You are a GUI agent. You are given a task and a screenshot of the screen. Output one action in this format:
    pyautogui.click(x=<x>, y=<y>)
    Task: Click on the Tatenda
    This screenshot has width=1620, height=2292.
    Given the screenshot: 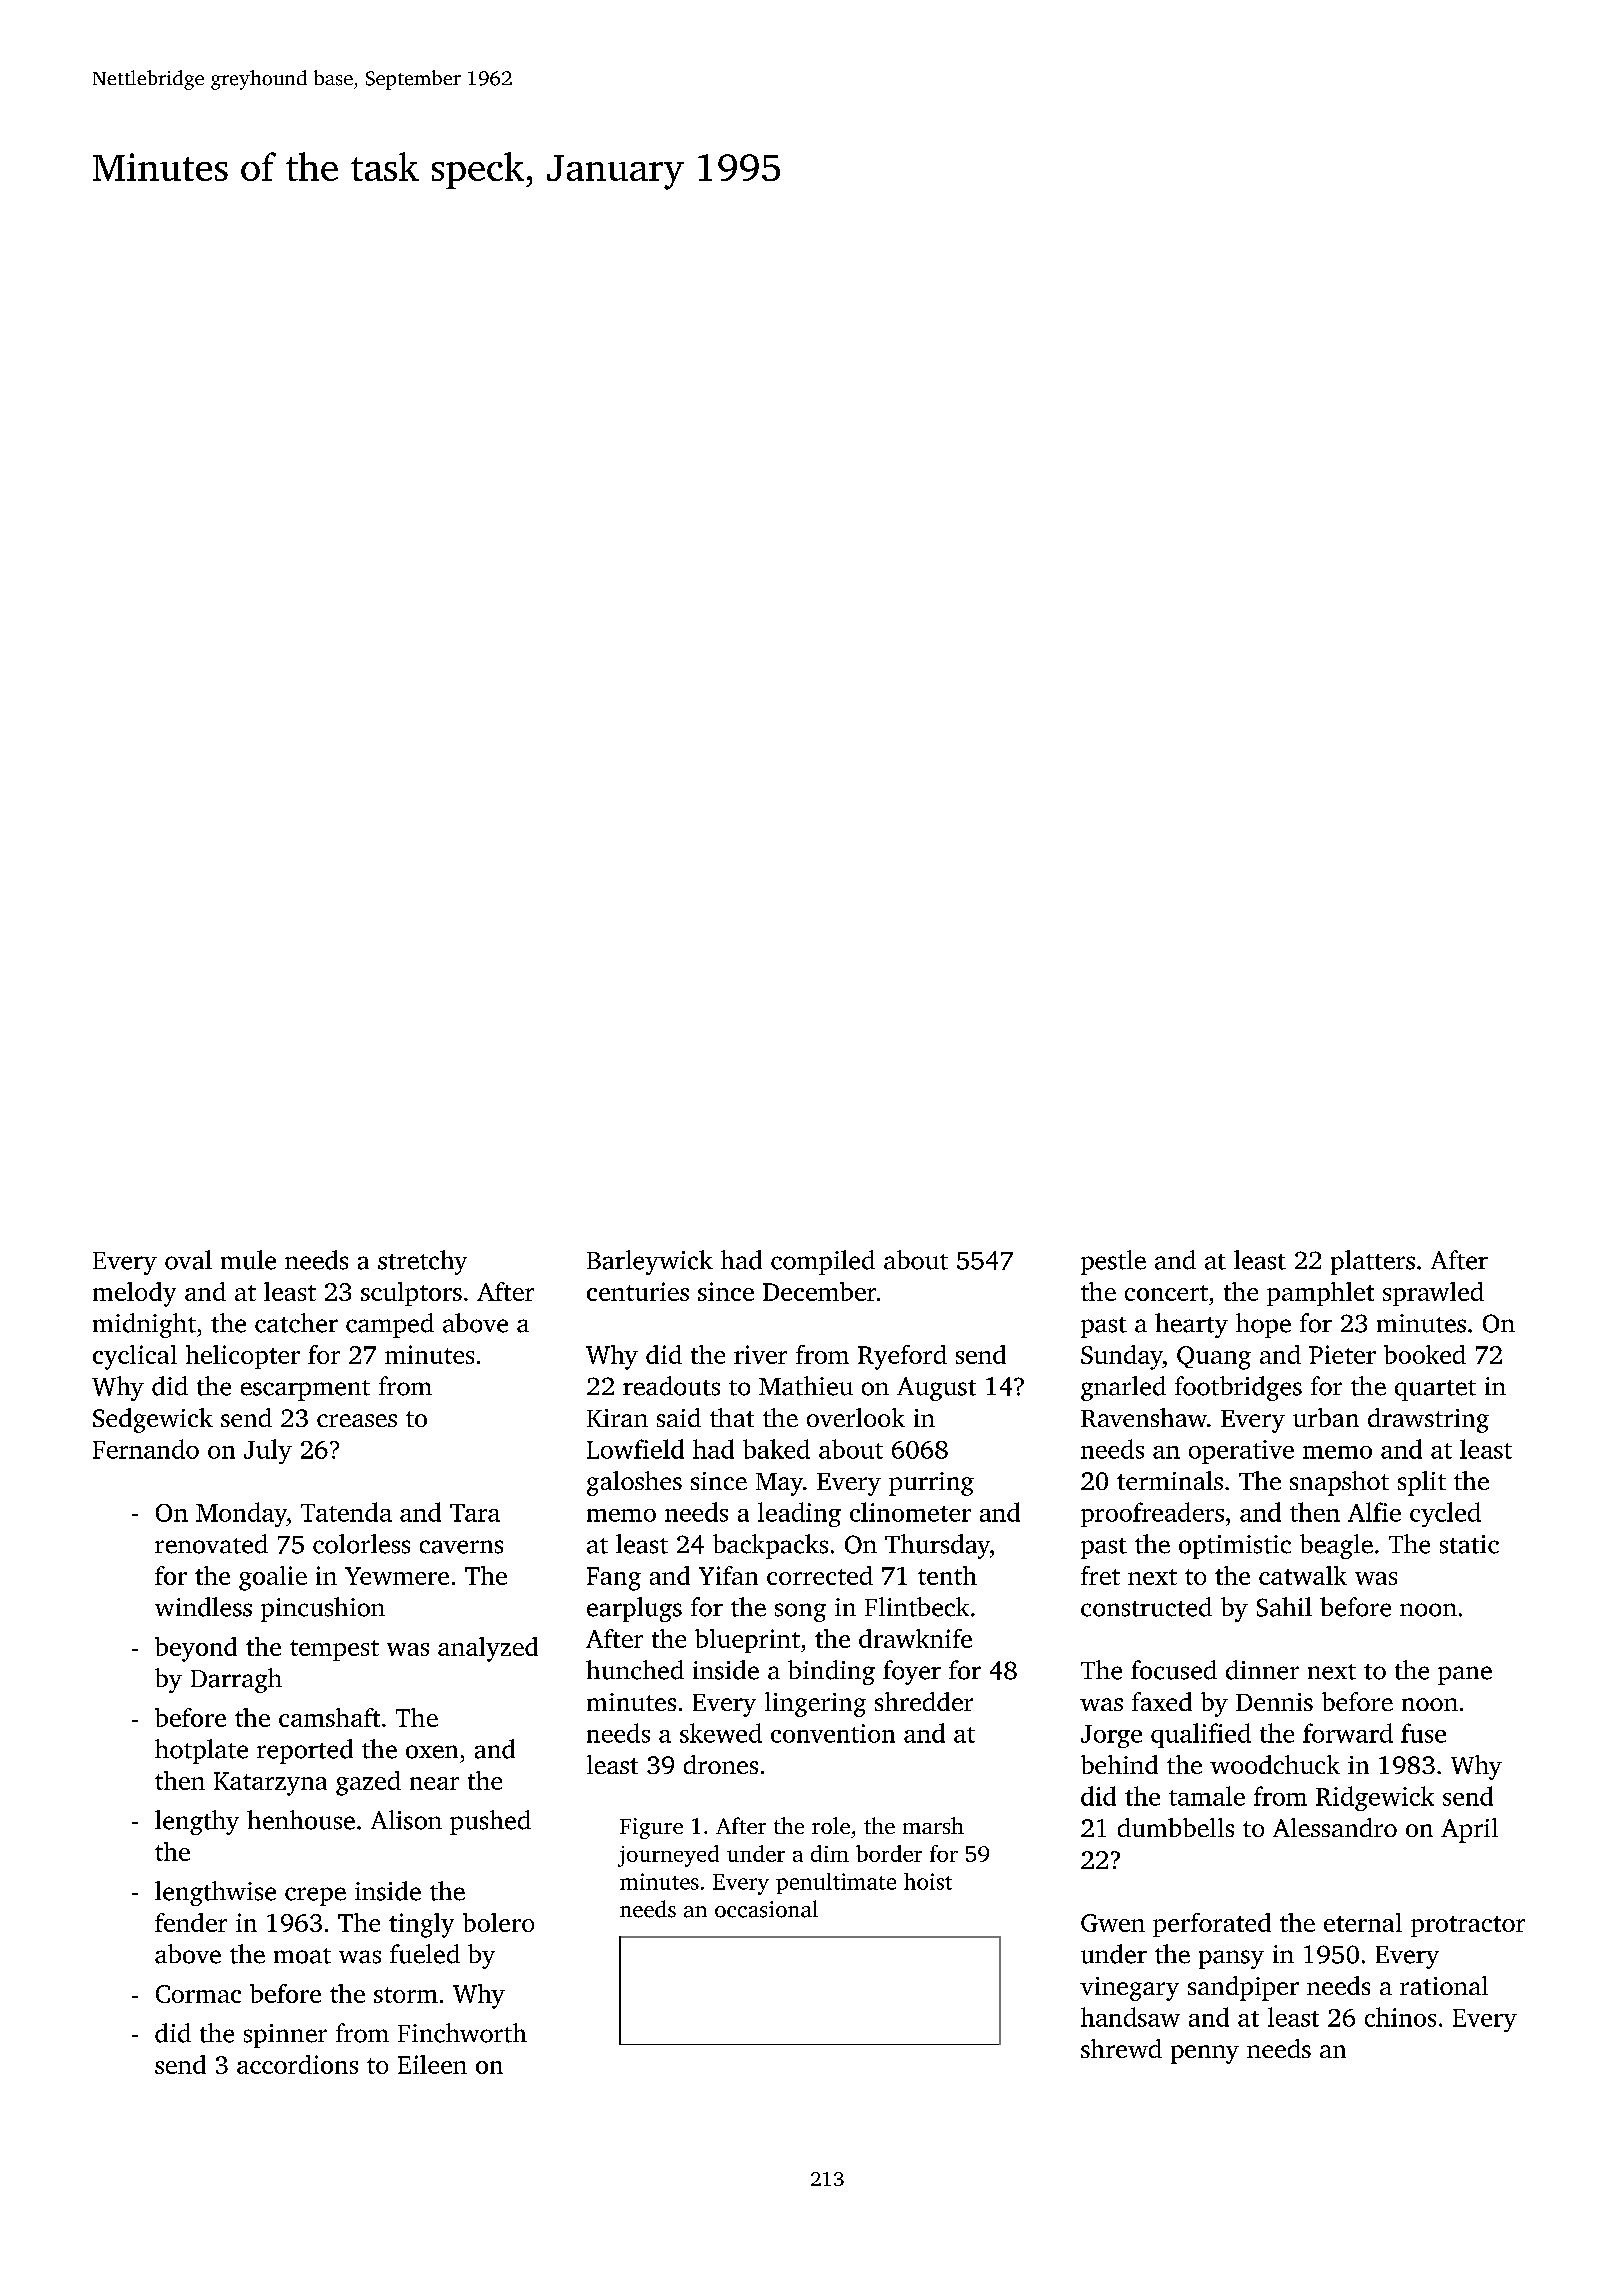 What is the action you would take?
    pyautogui.click(x=346, y=1512)
